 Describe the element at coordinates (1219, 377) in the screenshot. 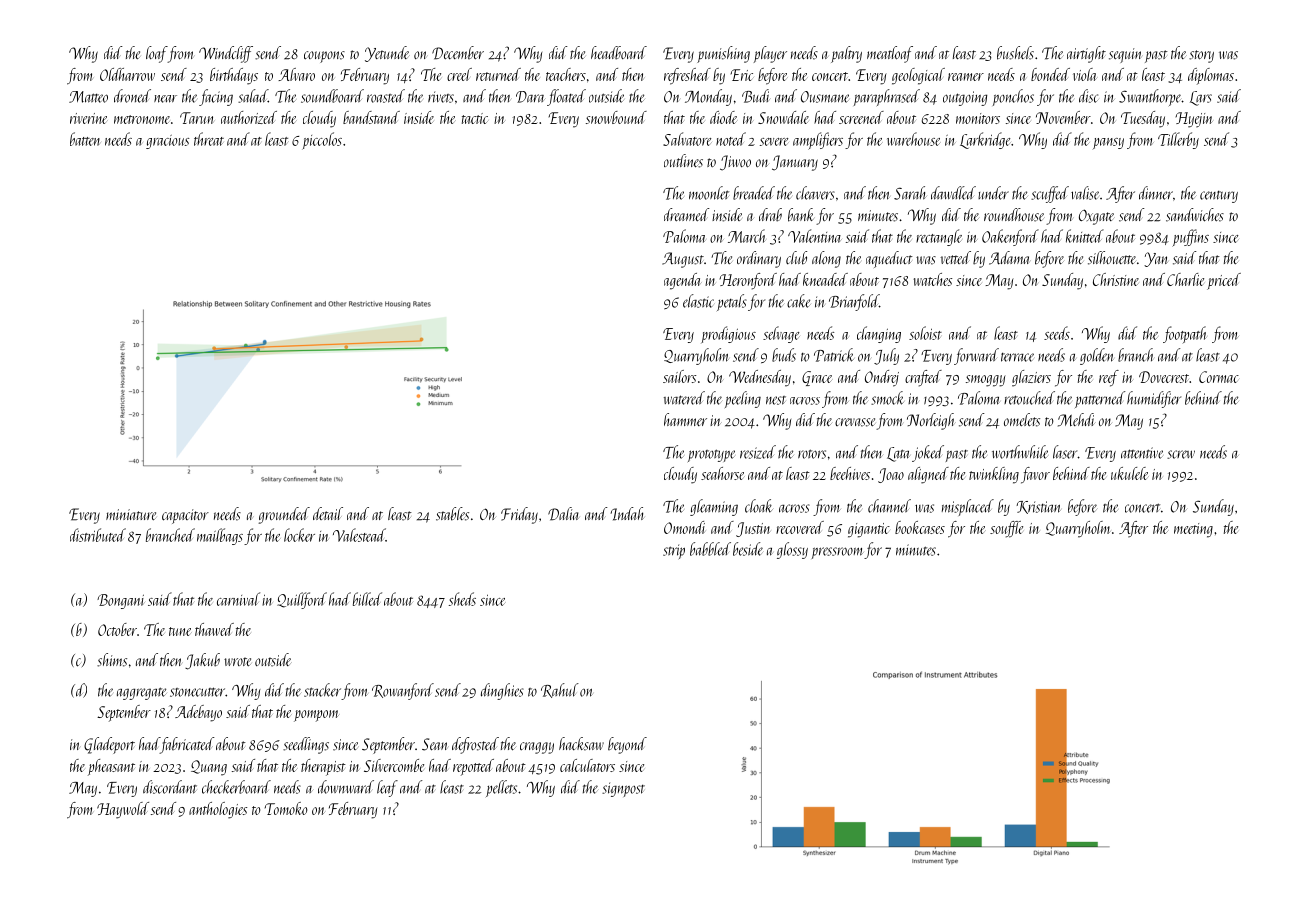

I see `Cormac` at that location.
